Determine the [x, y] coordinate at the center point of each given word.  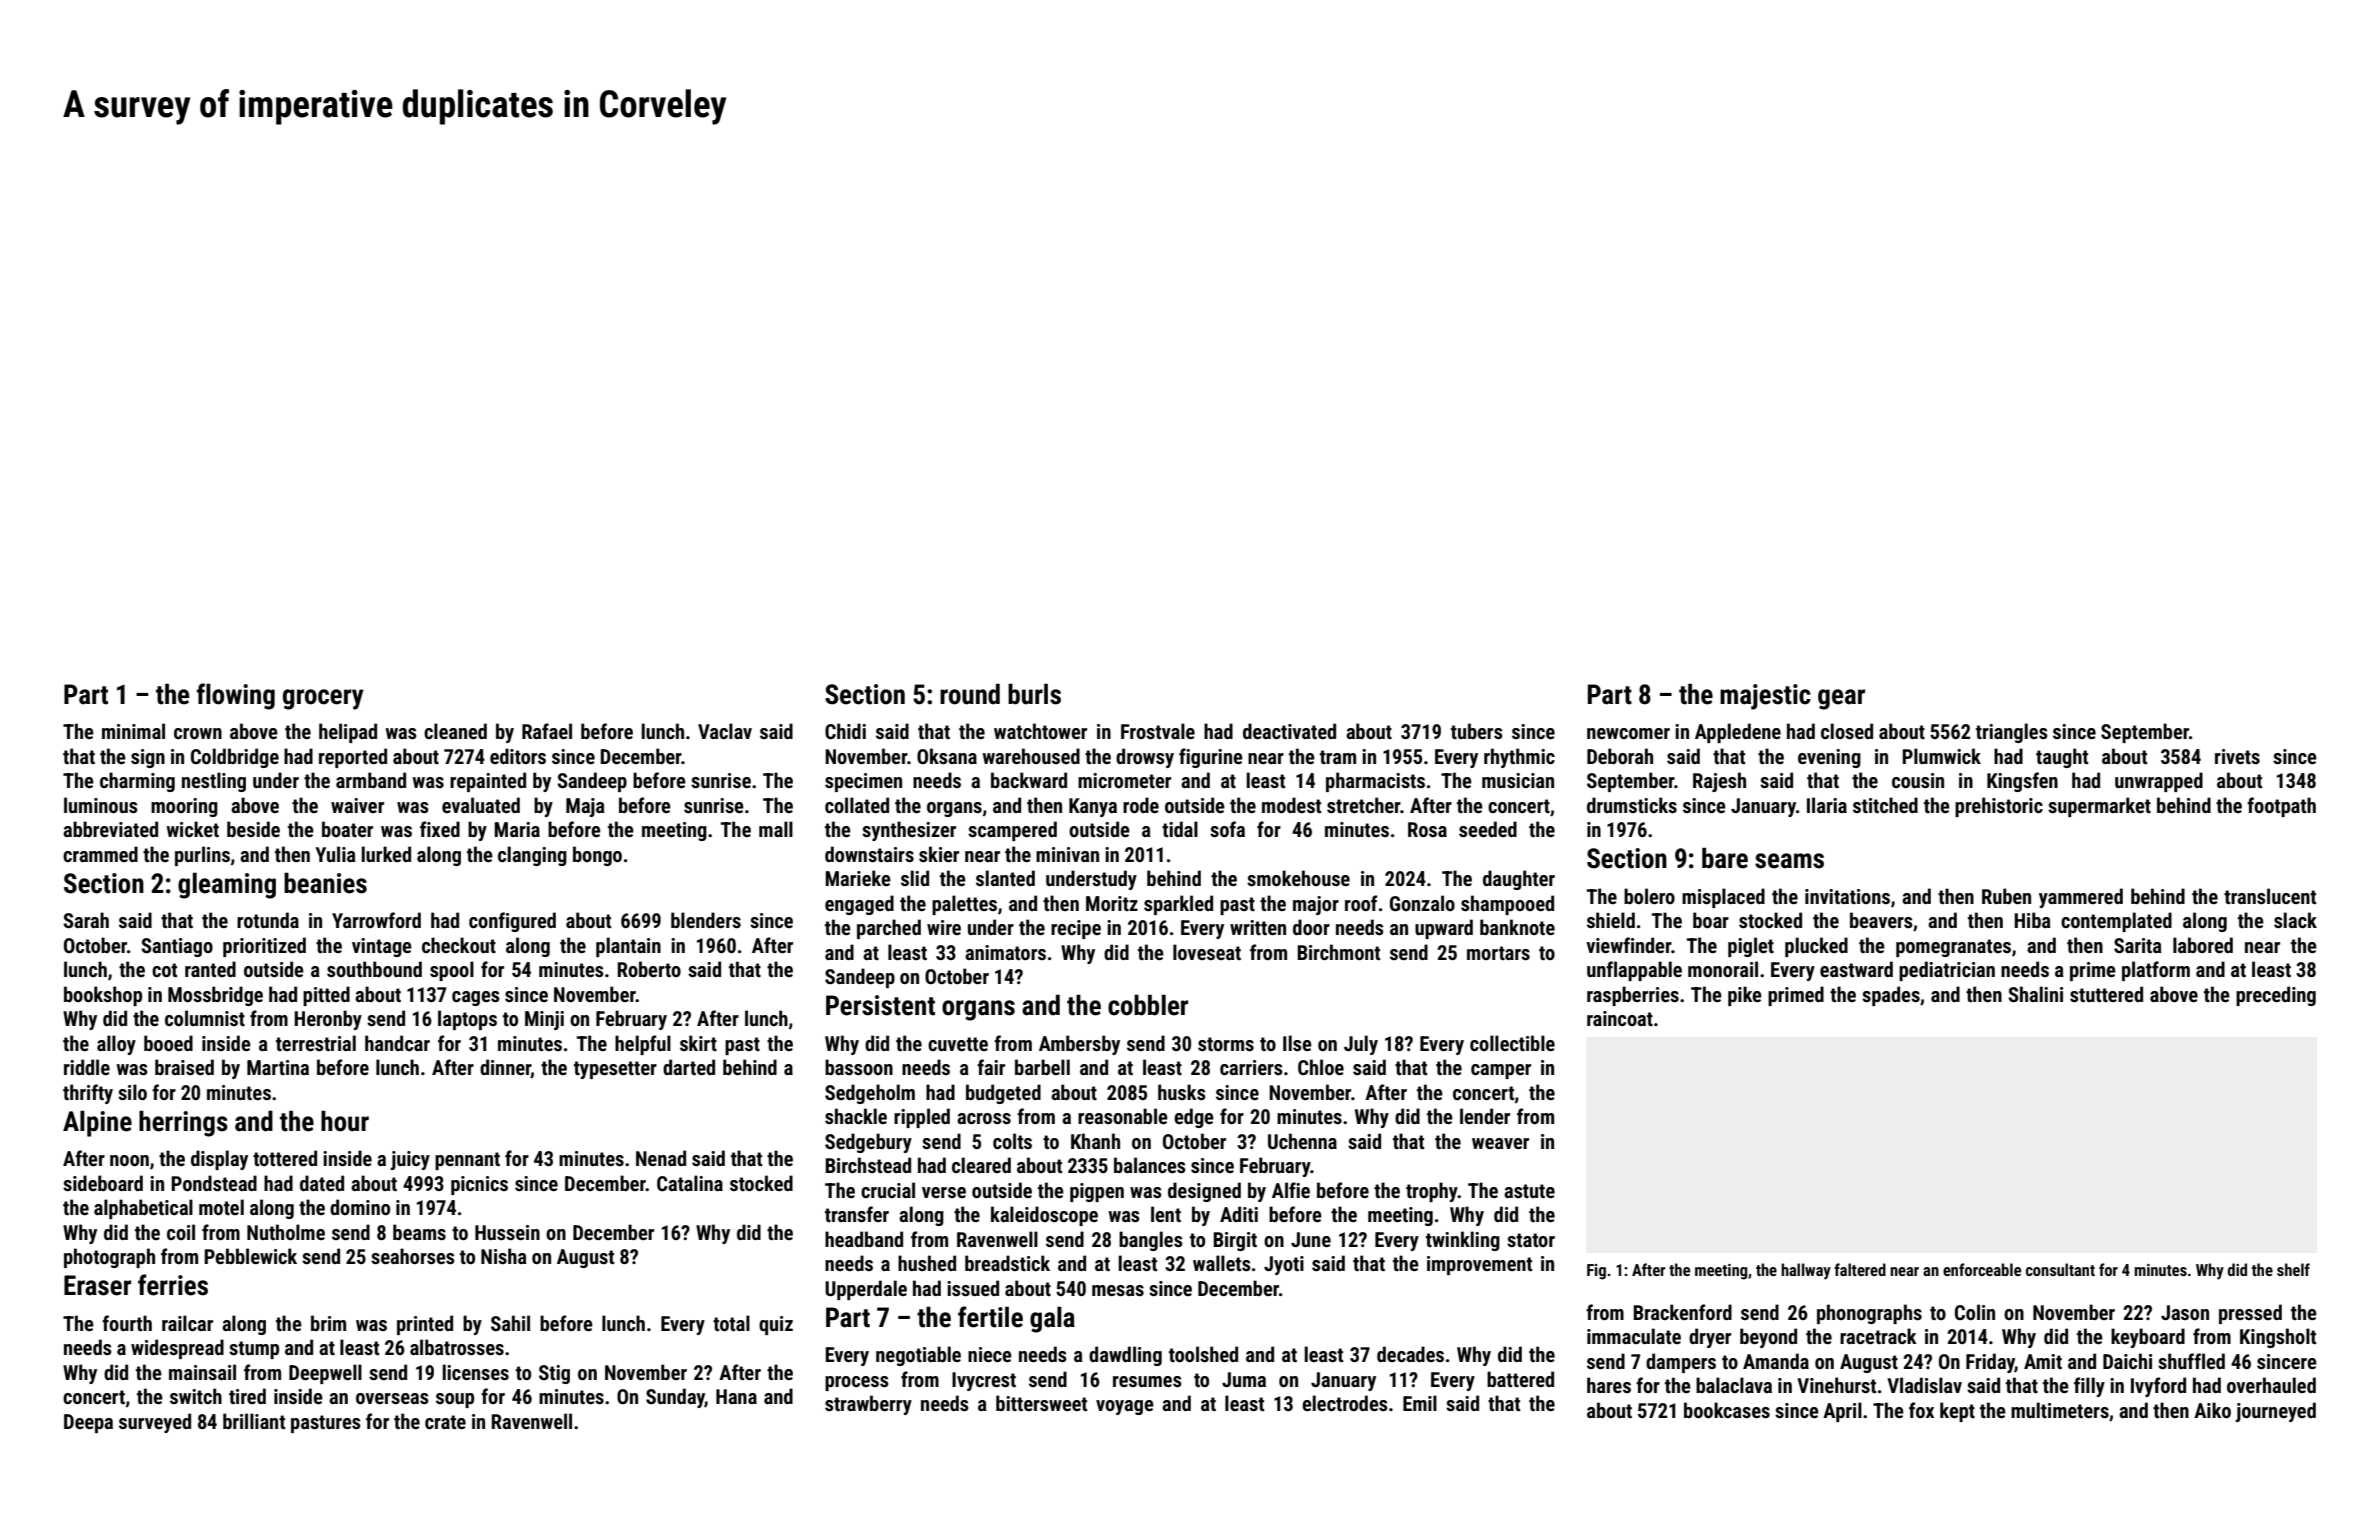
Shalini [2035, 994]
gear [1841, 699]
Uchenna [1302, 1141]
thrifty [88, 1094]
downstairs [869, 854]
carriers [1251, 1067]
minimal [133, 731]
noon [129, 1160]
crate [445, 1422]
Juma [1244, 1379]
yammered [2081, 898]
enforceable [1982, 1269]
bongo [597, 856]
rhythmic [1519, 758]
